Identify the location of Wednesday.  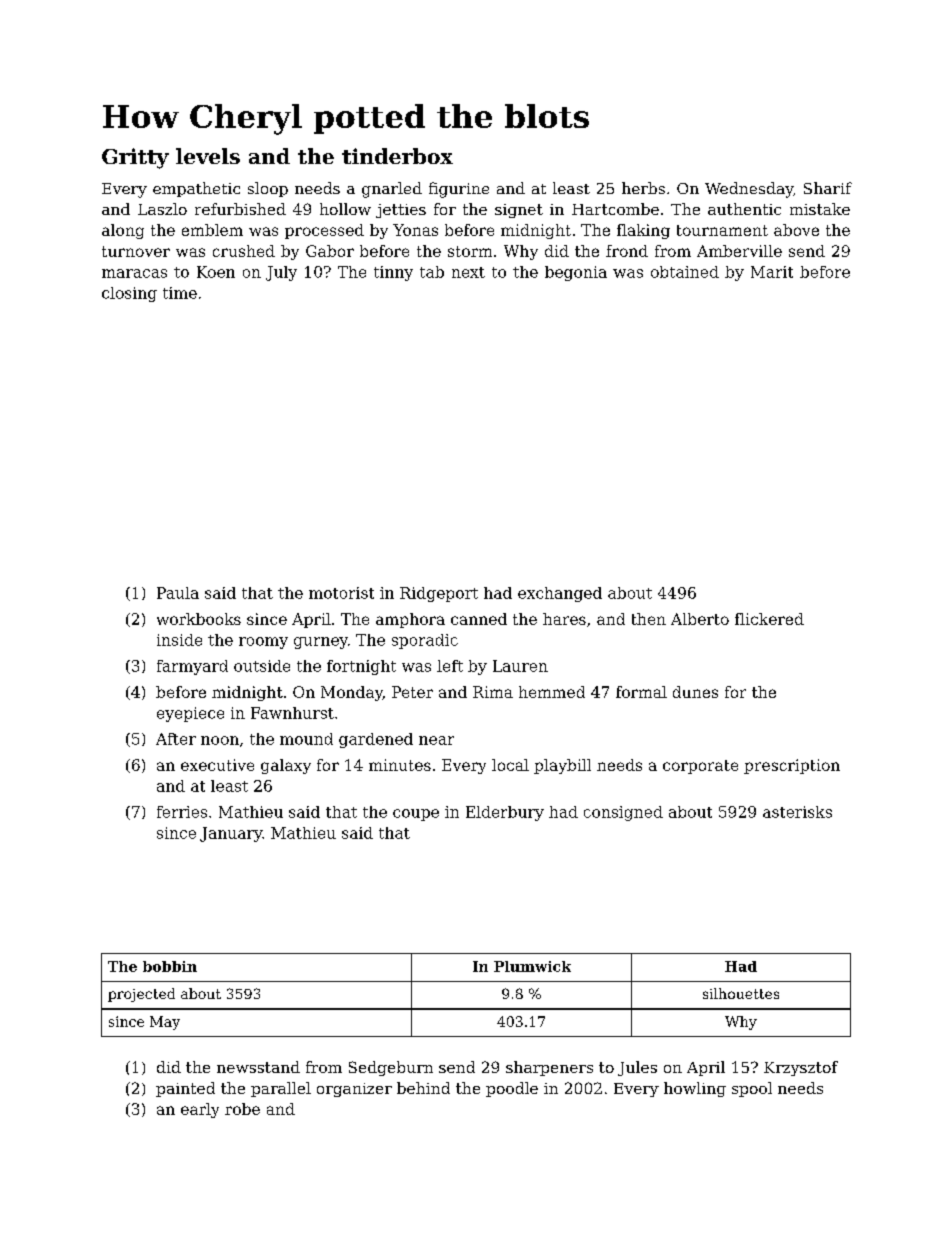
(749, 190).
